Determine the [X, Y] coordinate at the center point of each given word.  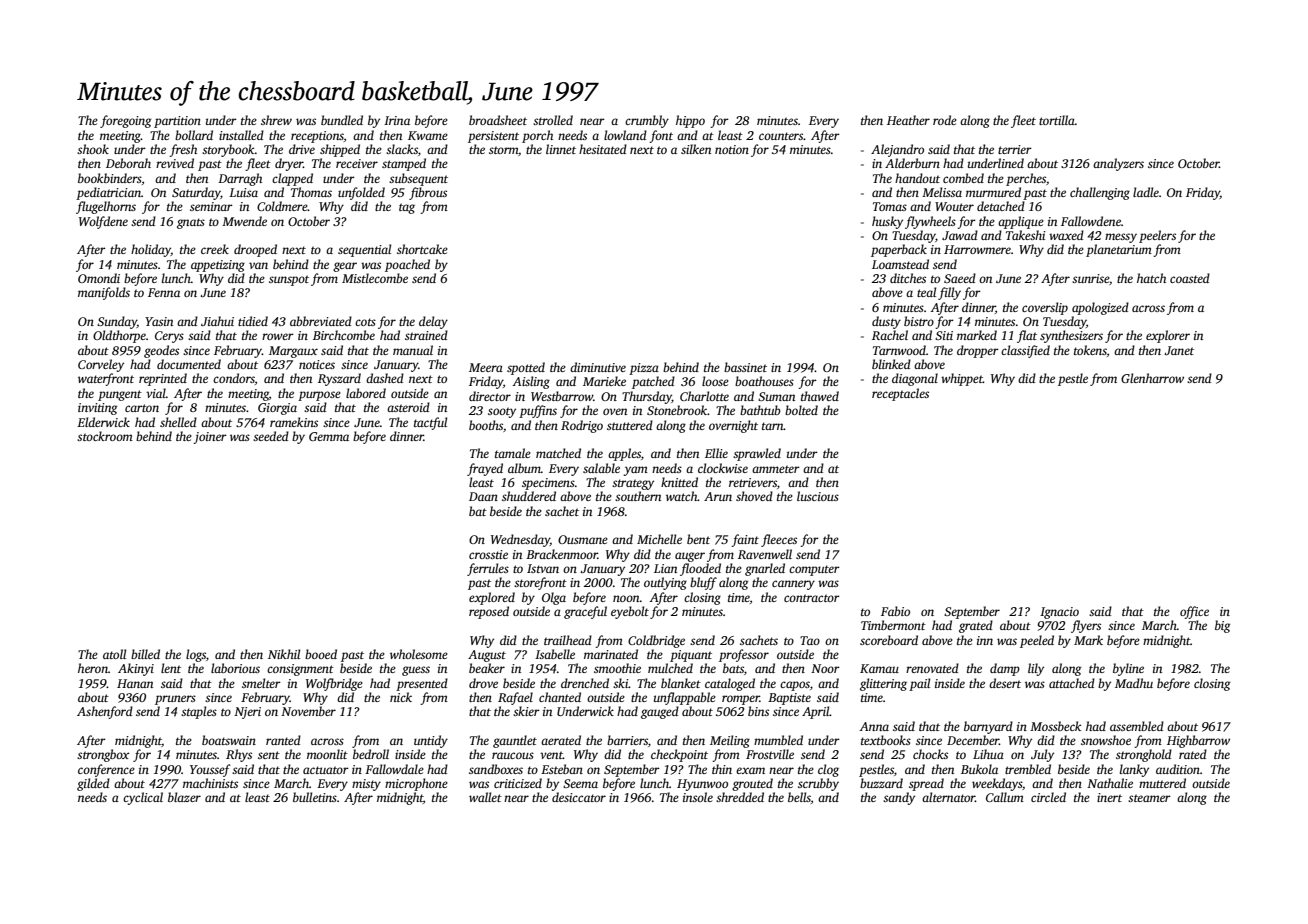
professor [744, 655]
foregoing [125, 121]
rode [945, 120]
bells [799, 797]
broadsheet [498, 120]
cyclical [143, 798]
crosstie [488, 554]
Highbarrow [1198, 741]
